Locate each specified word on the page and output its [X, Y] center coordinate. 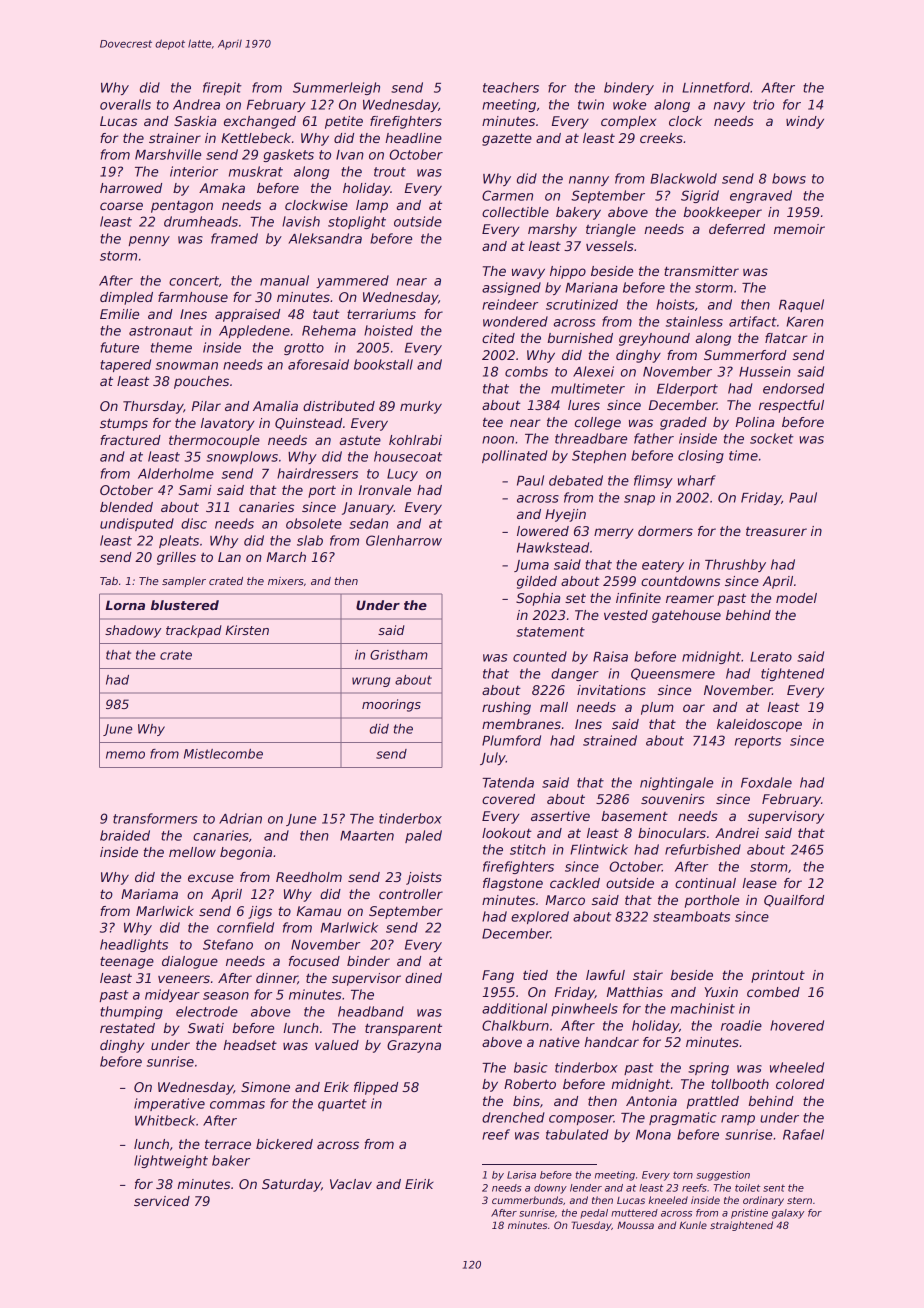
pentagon [182, 207]
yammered [352, 281]
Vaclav [351, 1184]
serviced [162, 1201]
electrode [207, 1011]
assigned [511, 288]
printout [778, 976]
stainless [694, 321]
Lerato [771, 657]
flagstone [513, 884]
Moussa [635, 1225]
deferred [737, 229]
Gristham [399, 655]
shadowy [133, 631]
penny [149, 241]
